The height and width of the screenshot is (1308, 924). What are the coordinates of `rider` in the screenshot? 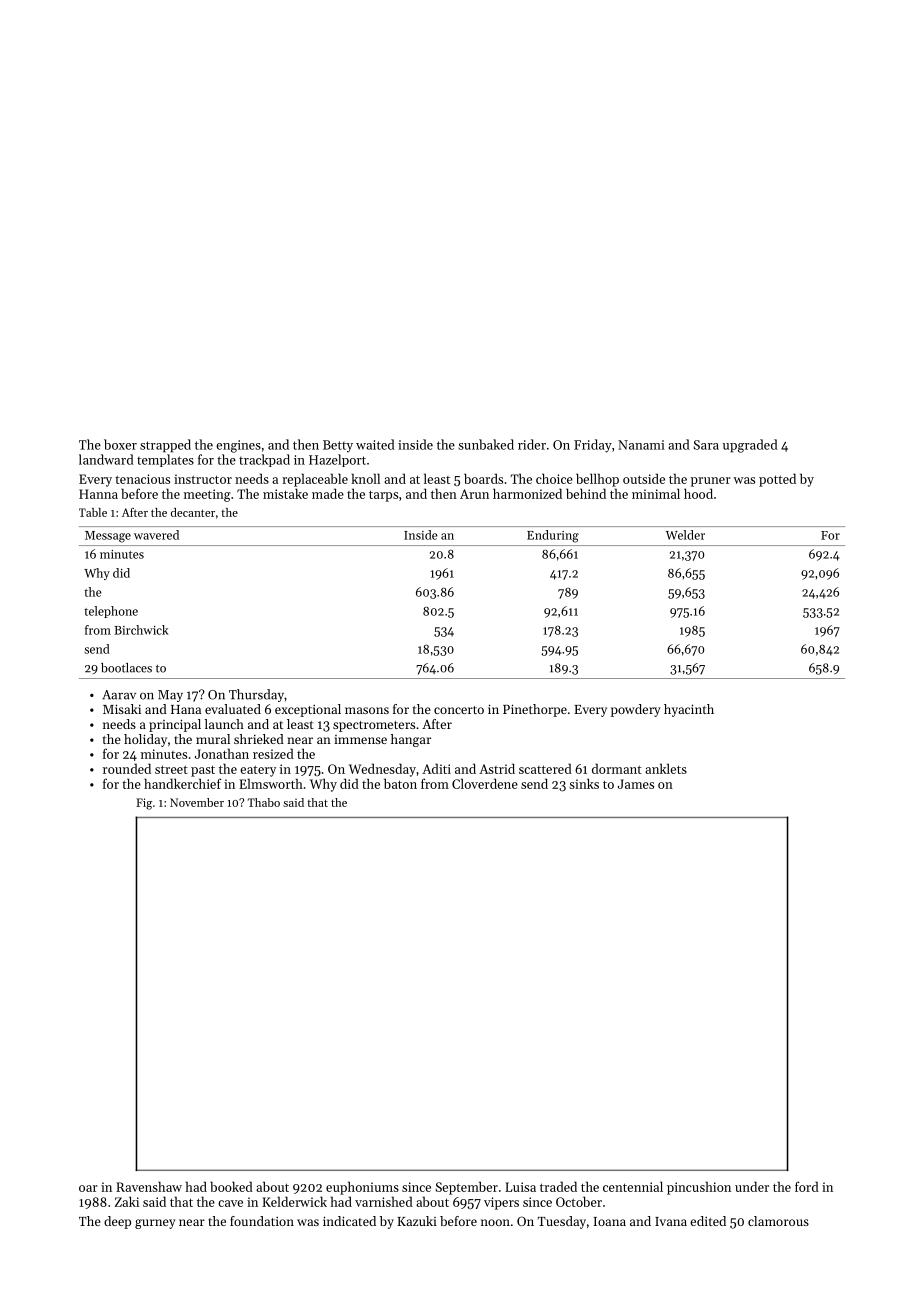 It's located at (532, 444).
